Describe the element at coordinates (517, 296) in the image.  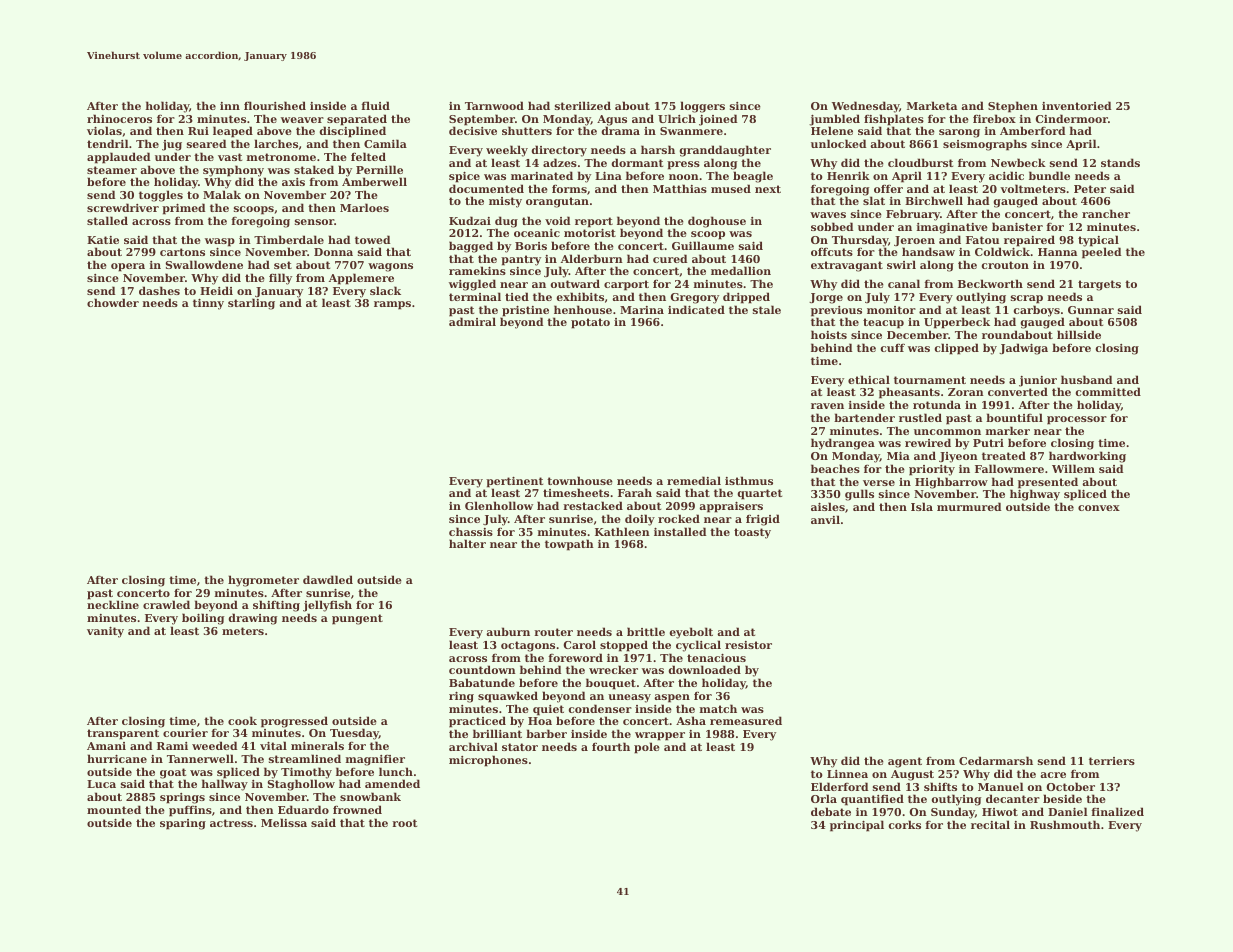
I see `tied` at that location.
